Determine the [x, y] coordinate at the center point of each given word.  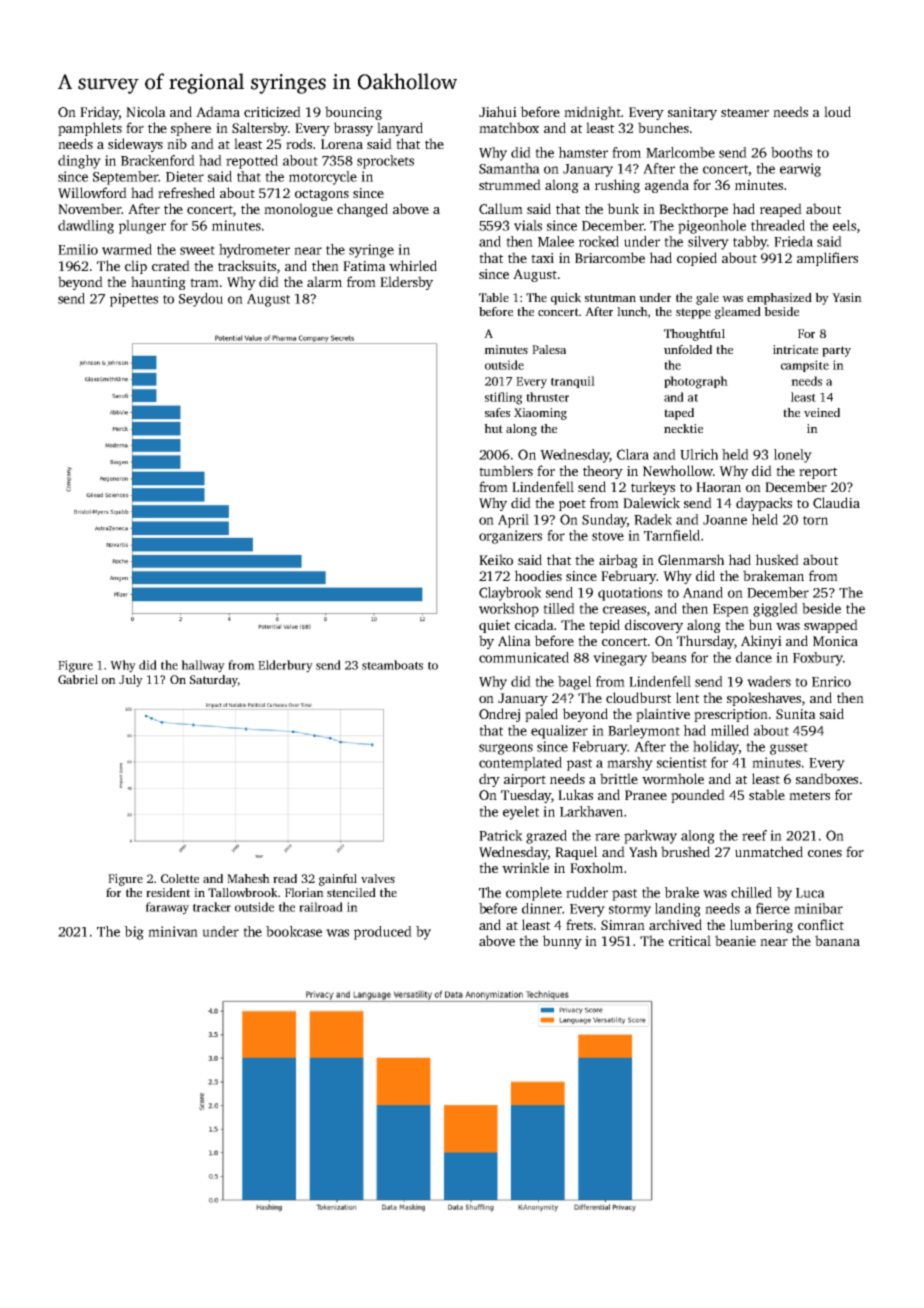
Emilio [78, 249]
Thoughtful [694, 335]
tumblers [506, 470]
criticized [272, 111]
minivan [173, 931]
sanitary [692, 113]
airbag [618, 561]
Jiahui [498, 111]
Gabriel [78, 679]
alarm [324, 281]
